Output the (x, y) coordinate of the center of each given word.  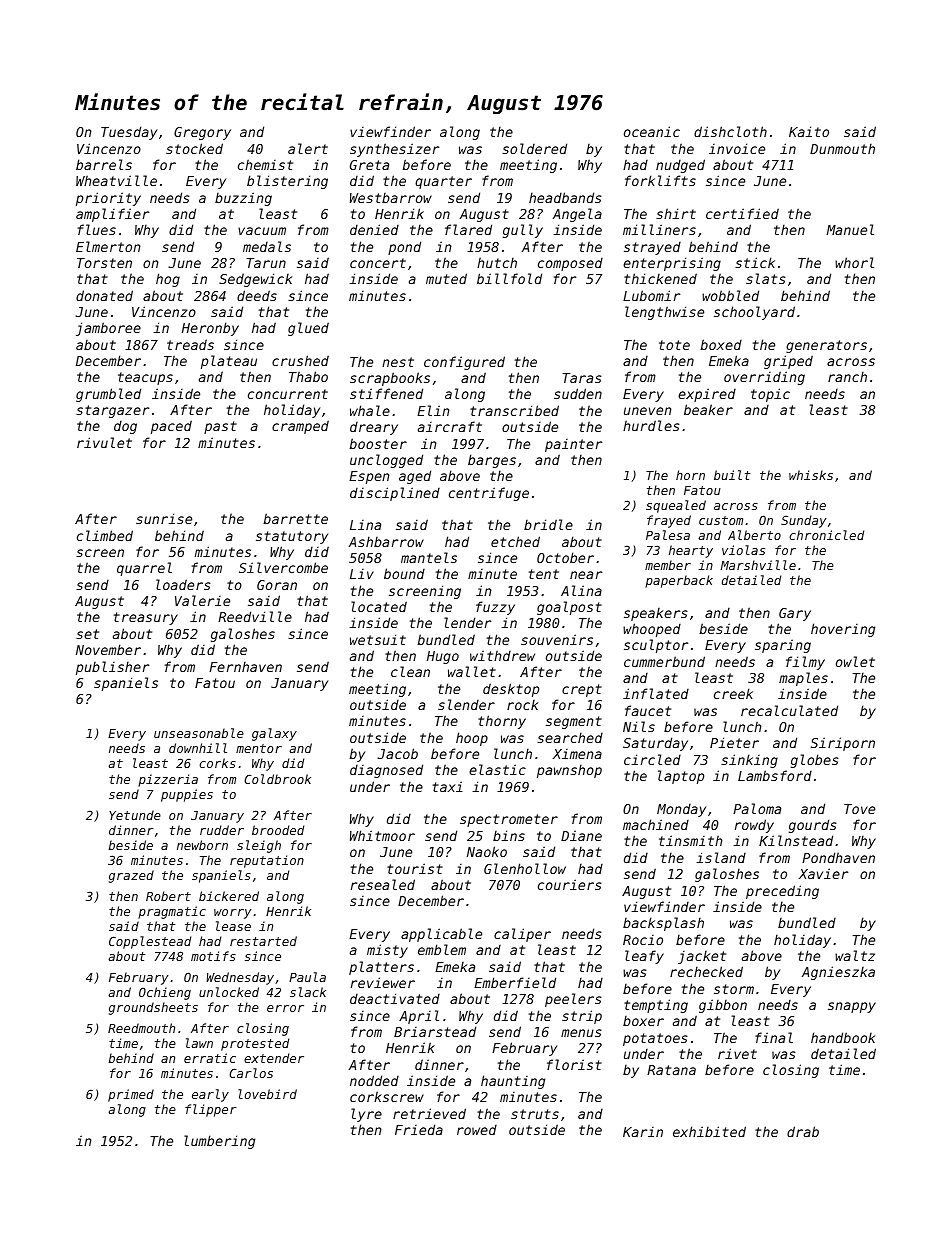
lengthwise (664, 313)
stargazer (112, 411)
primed (131, 1095)
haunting (513, 1082)
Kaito (809, 131)
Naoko (487, 851)
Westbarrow (391, 198)
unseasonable (199, 733)
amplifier (112, 215)
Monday (681, 810)
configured (464, 363)
